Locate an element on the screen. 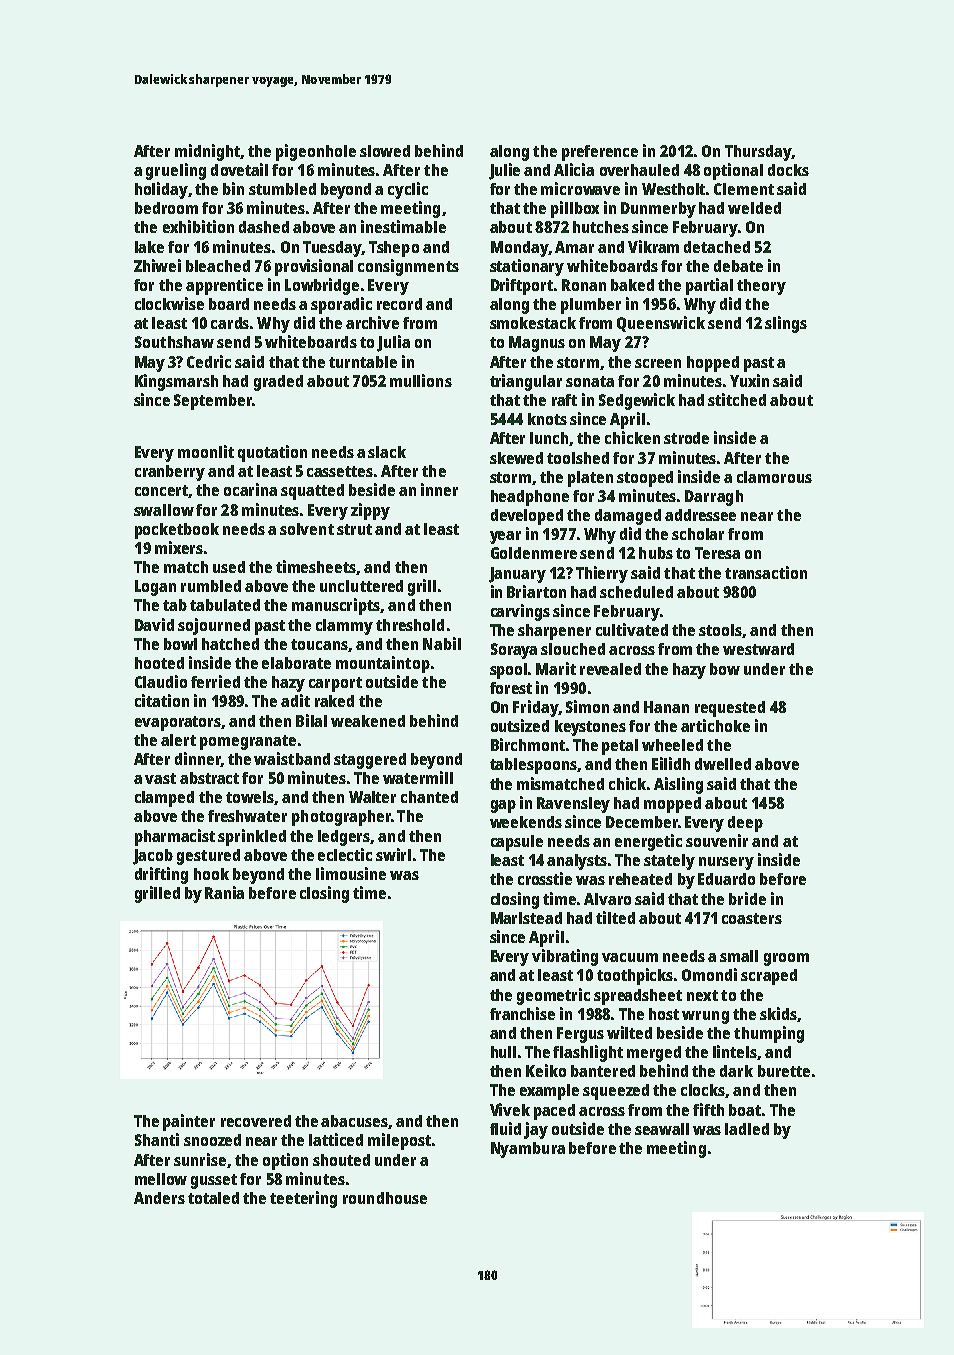  Magnus is located at coordinates (537, 344).
